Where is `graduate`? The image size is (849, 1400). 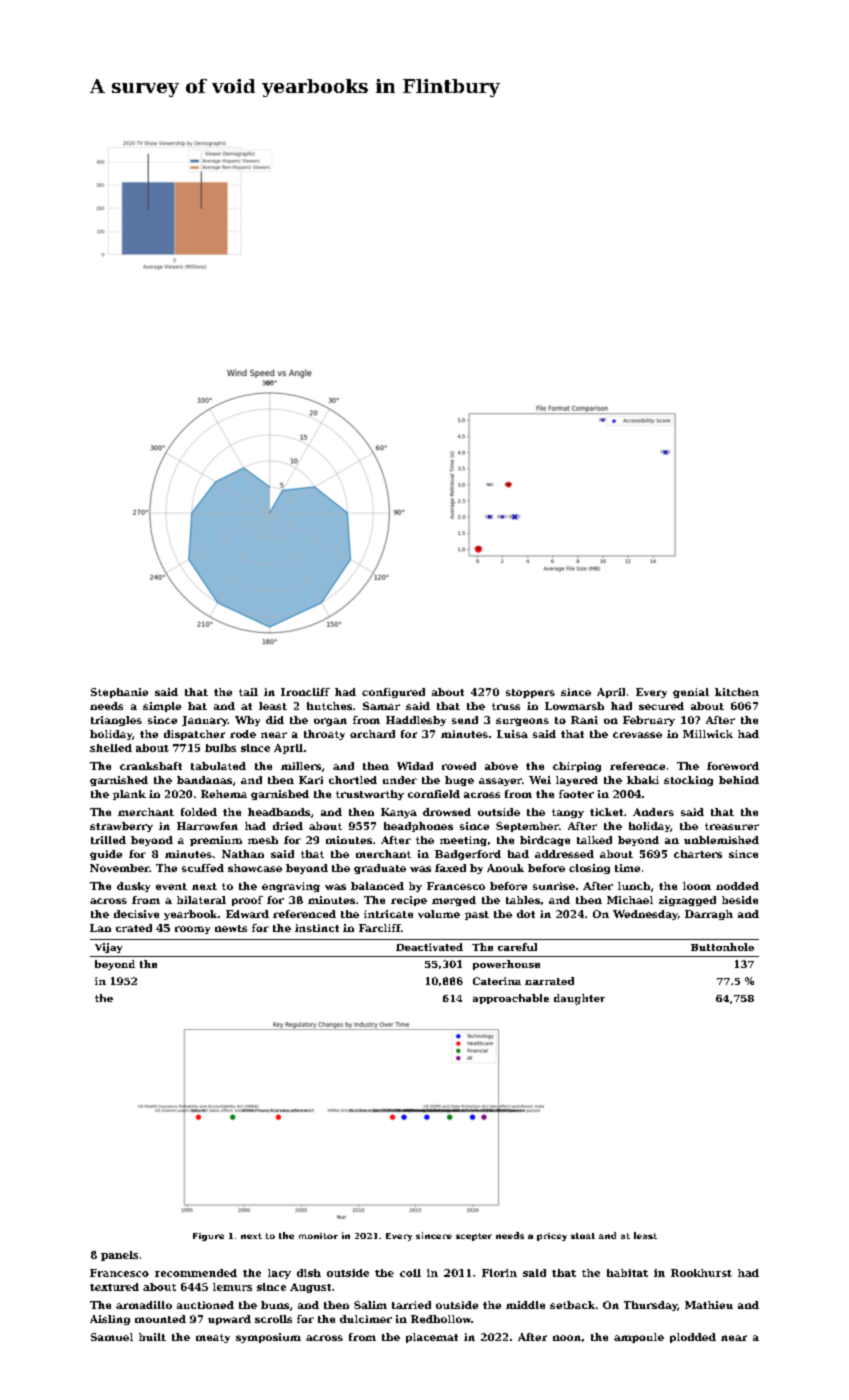 graduate is located at coordinates (380, 869).
